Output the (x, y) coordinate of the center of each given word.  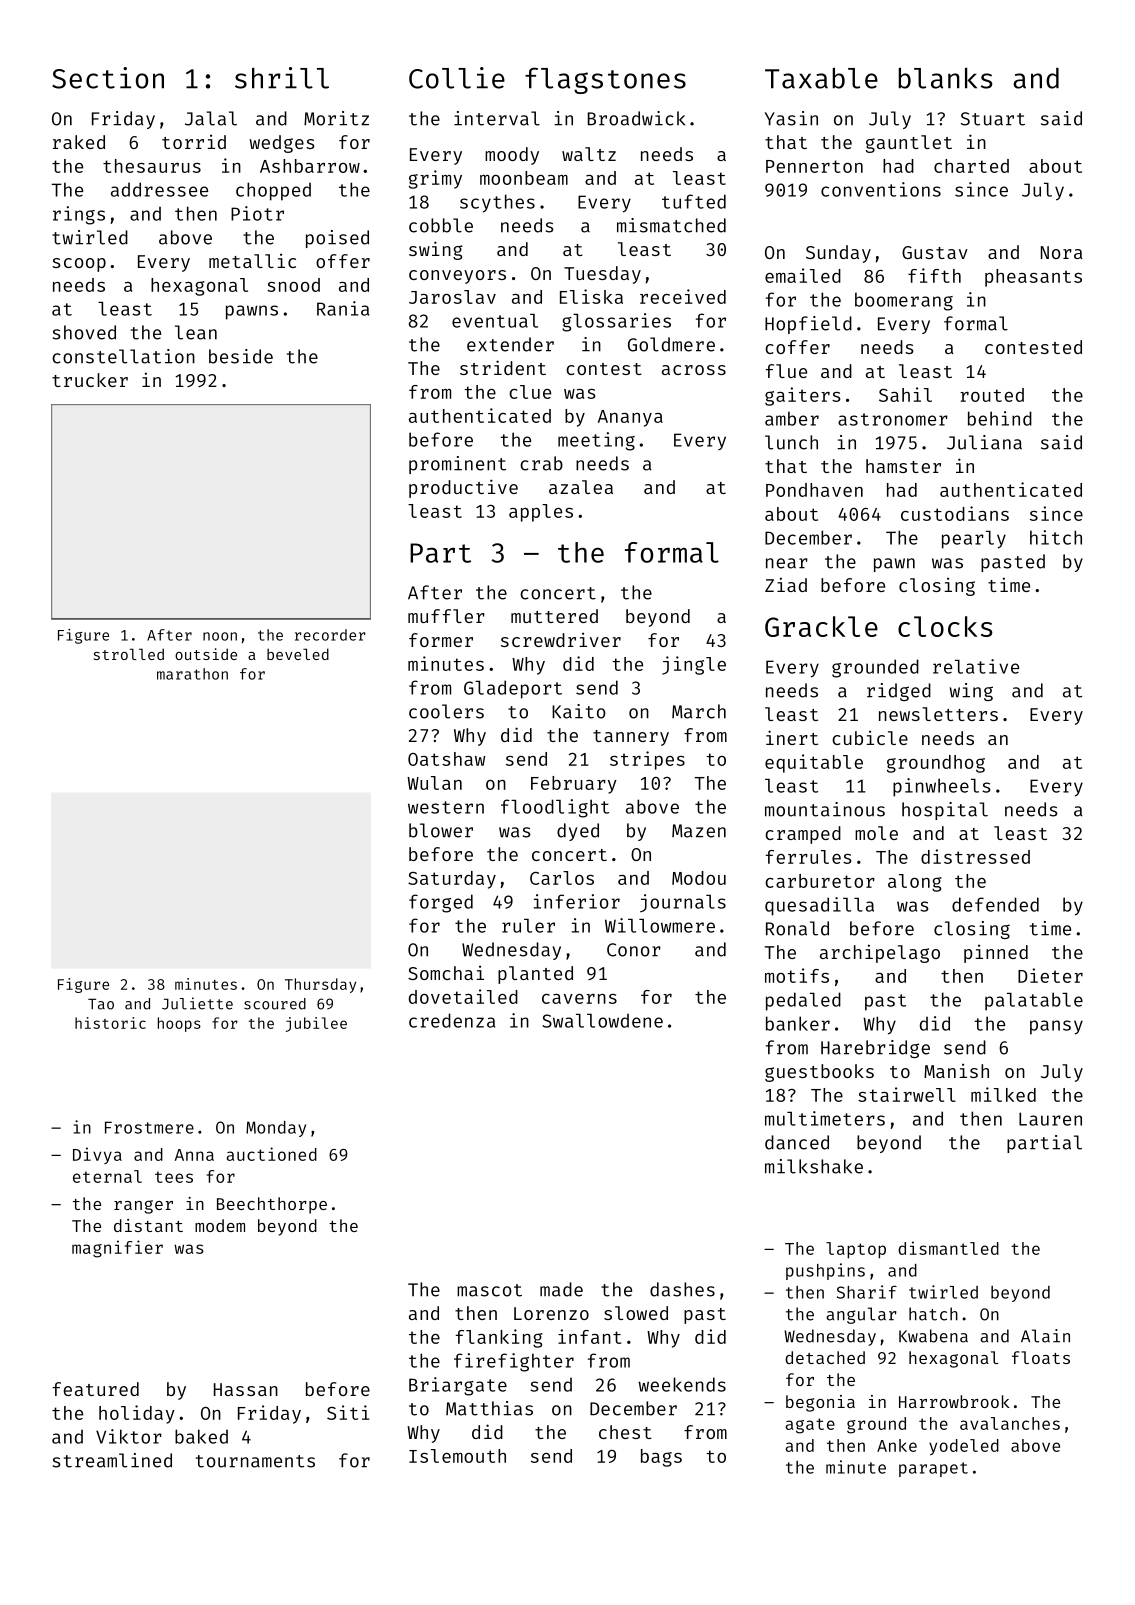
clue (530, 392)
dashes (682, 1289)
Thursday (320, 985)
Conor (634, 950)
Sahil (905, 394)
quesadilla (819, 906)
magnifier (117, 1249)
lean (196, 332)
